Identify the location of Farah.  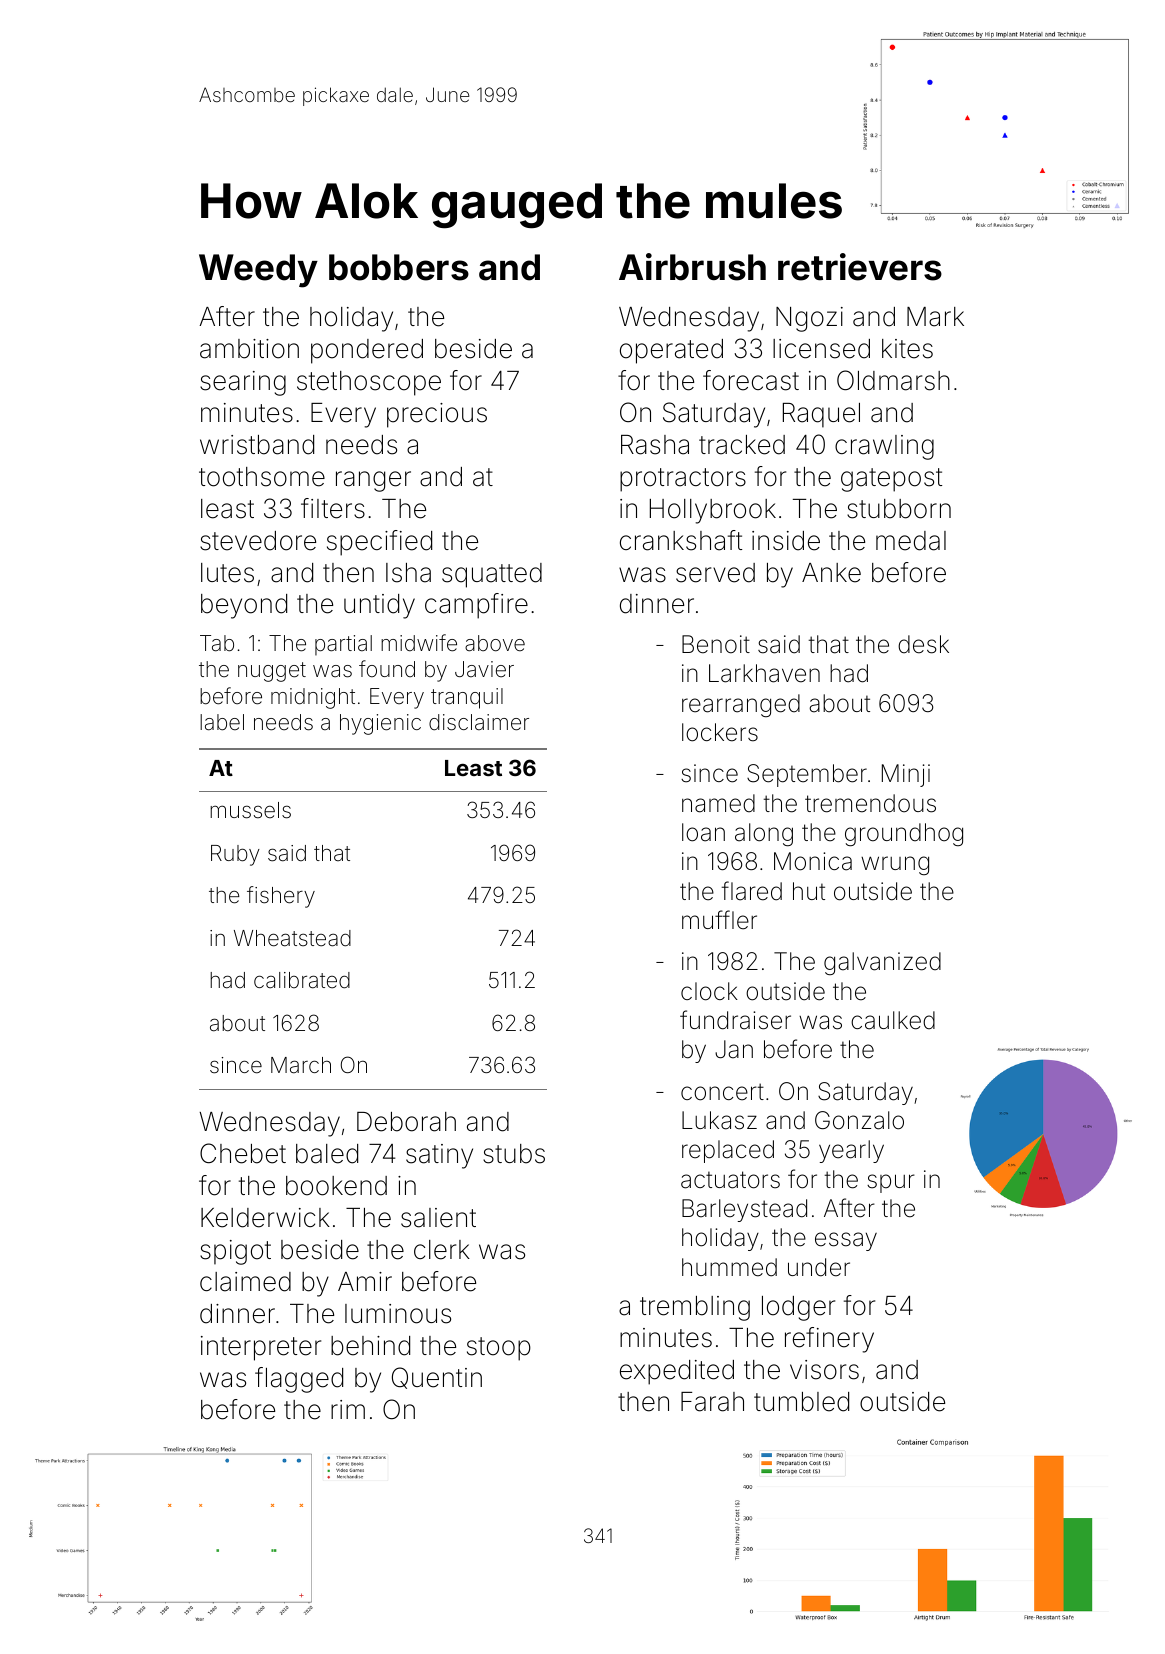
(712, 1402).
